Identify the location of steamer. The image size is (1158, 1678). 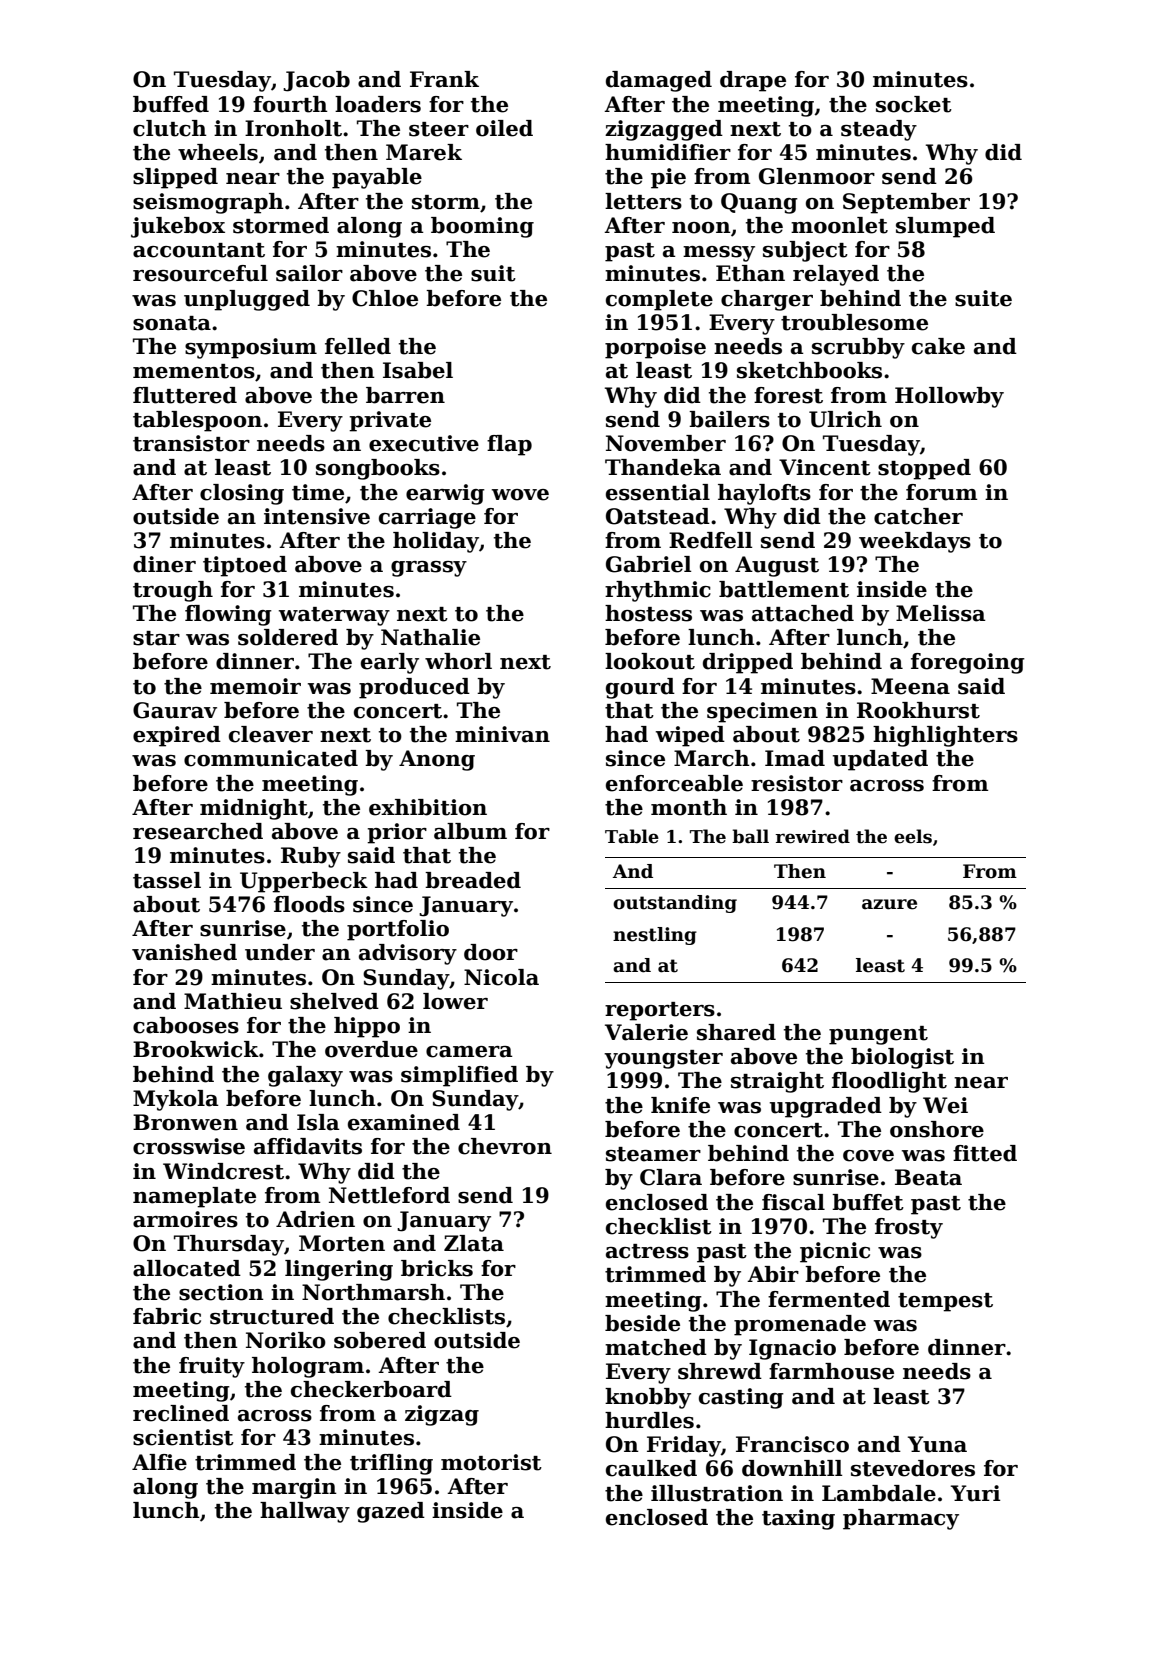
(653, 1154).
